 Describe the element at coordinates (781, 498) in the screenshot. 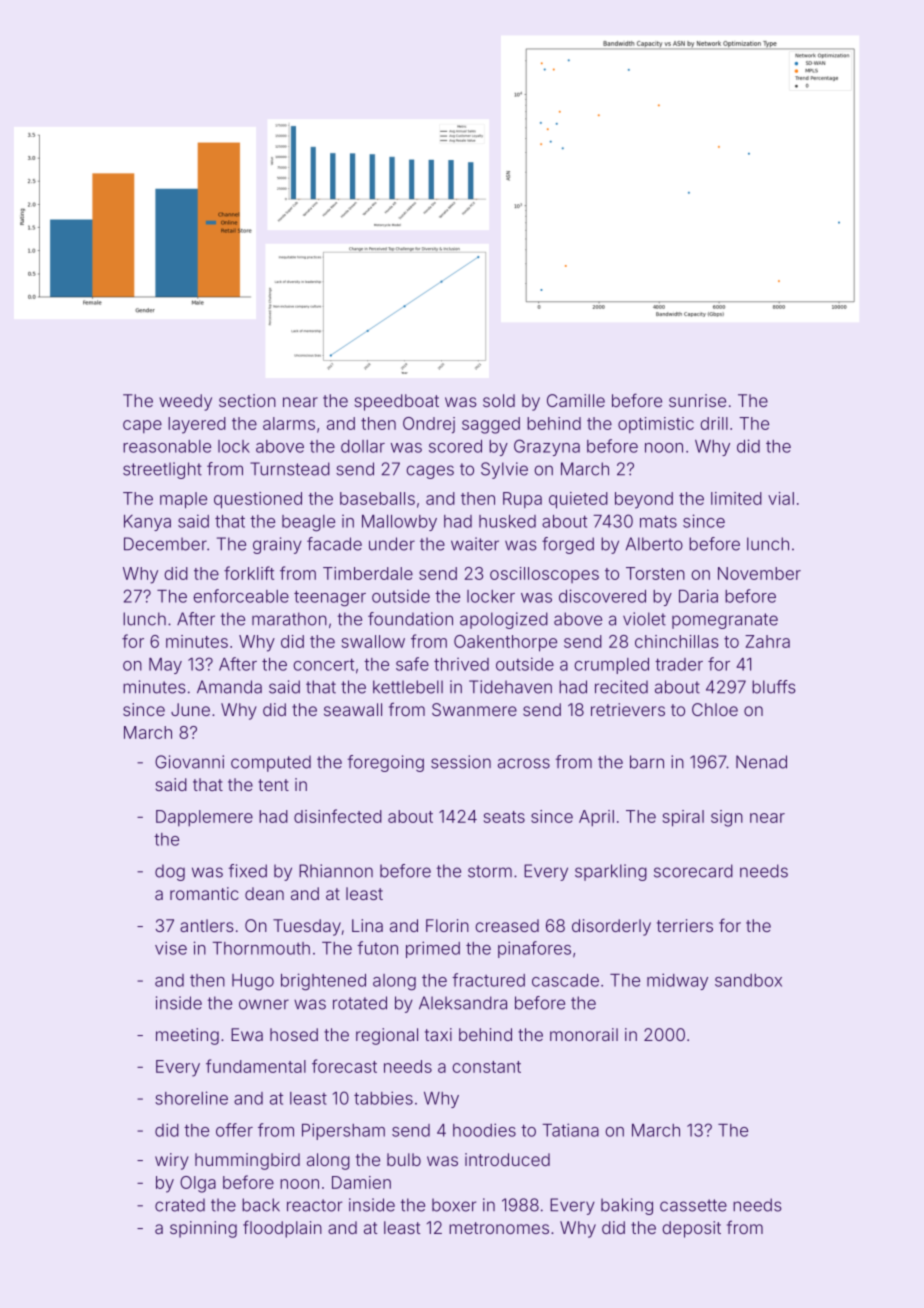

I see `vial` at that location.
